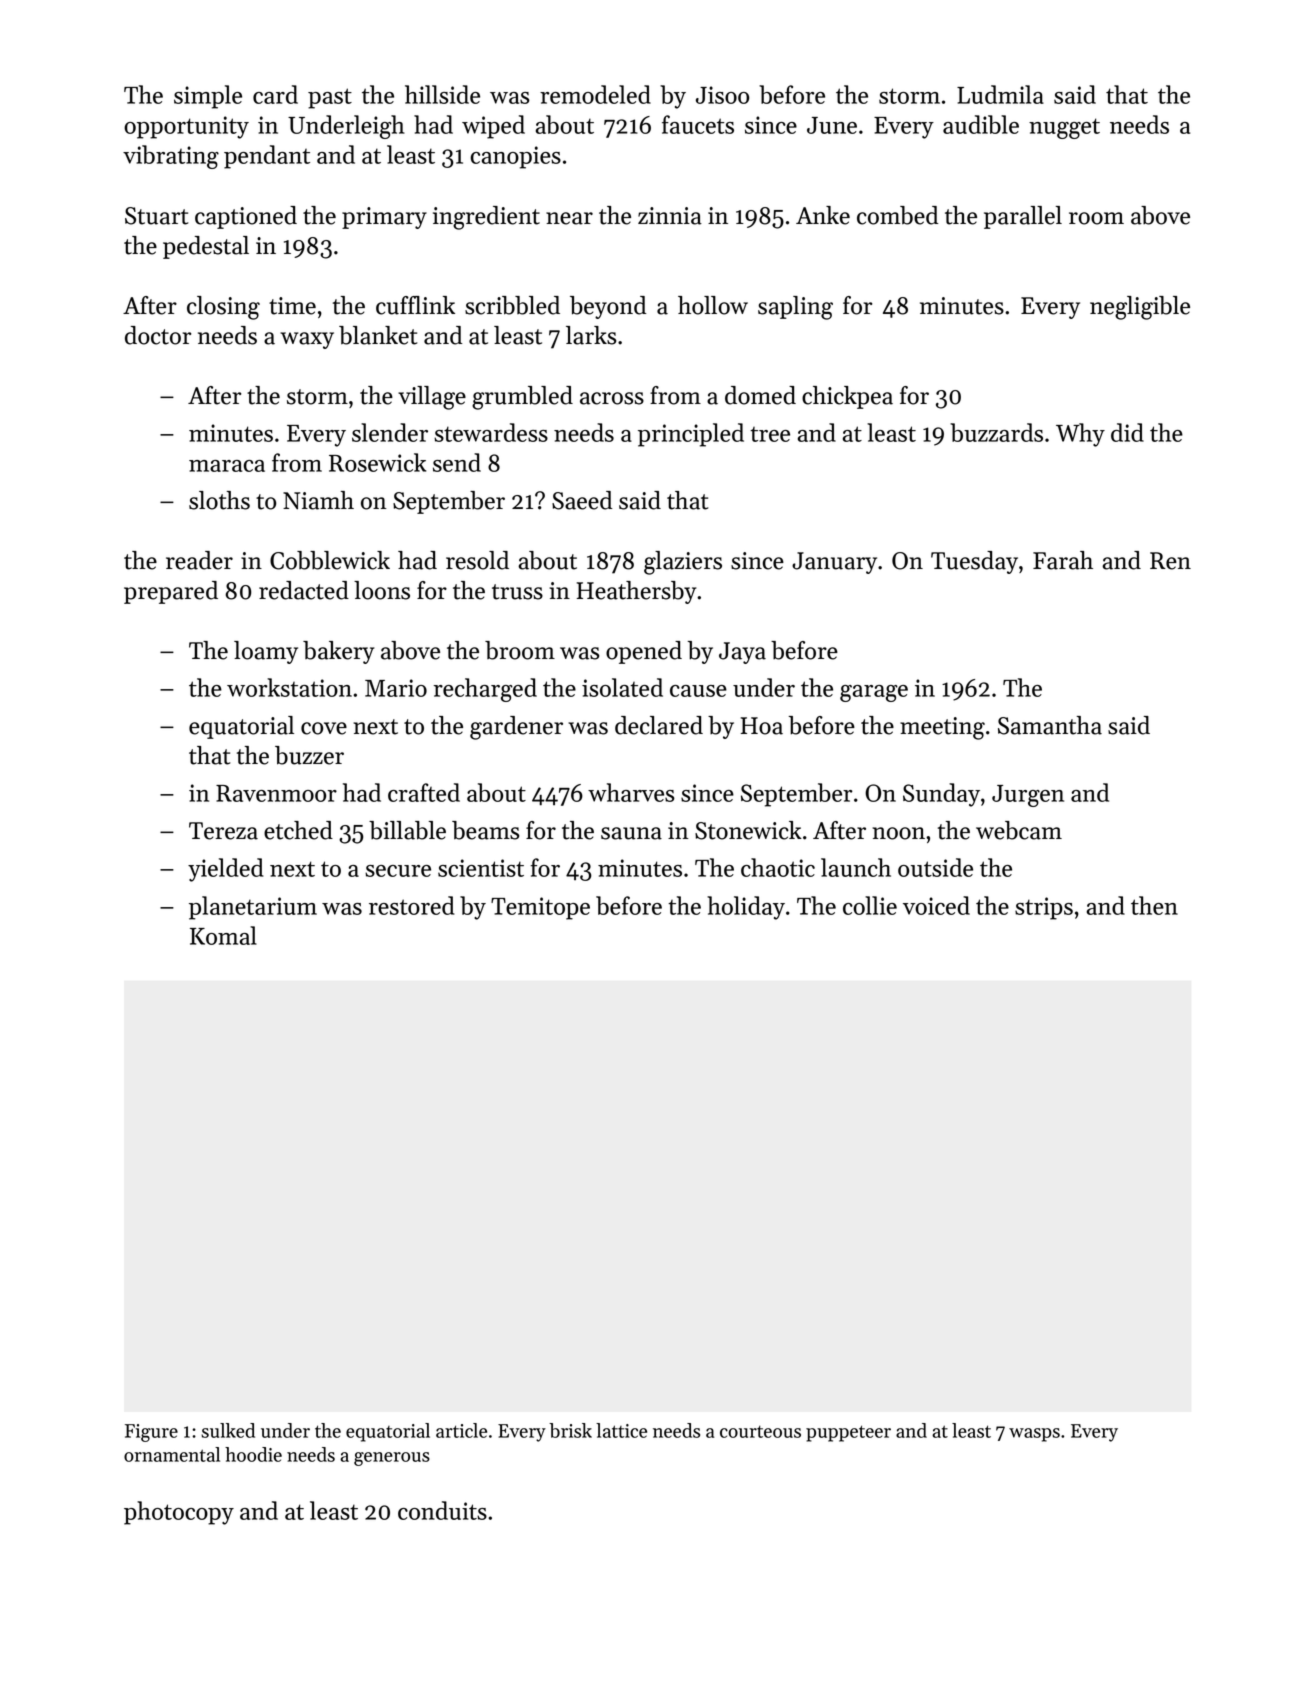 This screenshot has height=1702, width=1315. I want to click on Stuart, so click(156, 216).
